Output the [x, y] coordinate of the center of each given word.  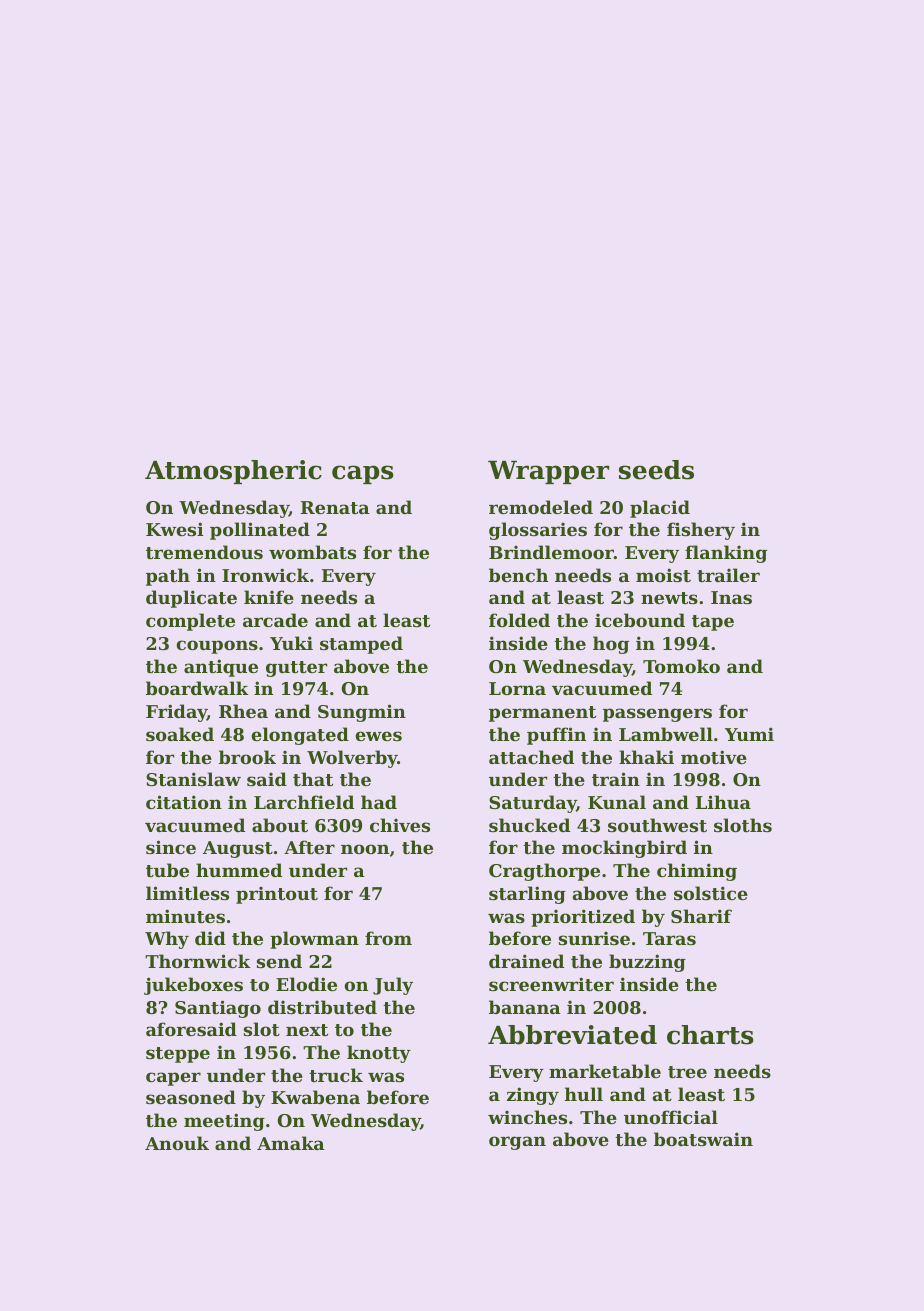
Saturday [532, 804]
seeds [656, 470]
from [388, 938]
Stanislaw [193, 779]
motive [714, 757]
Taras [669, 938]
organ [517, 1143]
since [171, 847]
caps [363, 474]
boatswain [703, 1139]
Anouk [177, 1143]
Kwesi [175, 529]
